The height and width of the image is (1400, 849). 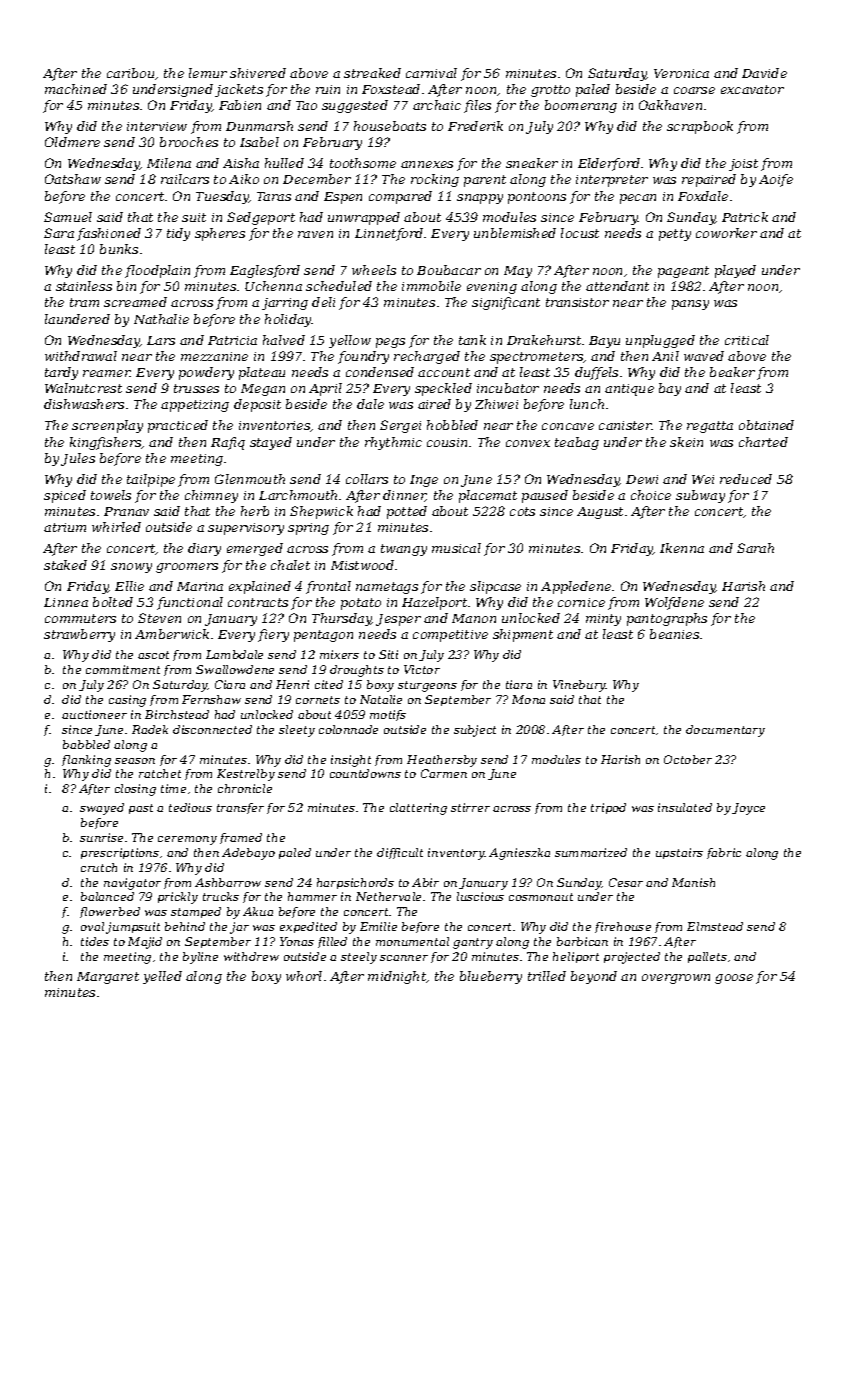 What do you see at coordinates (746, 479) in the image?
I see `reduced` at bounding box center [746, 479].
